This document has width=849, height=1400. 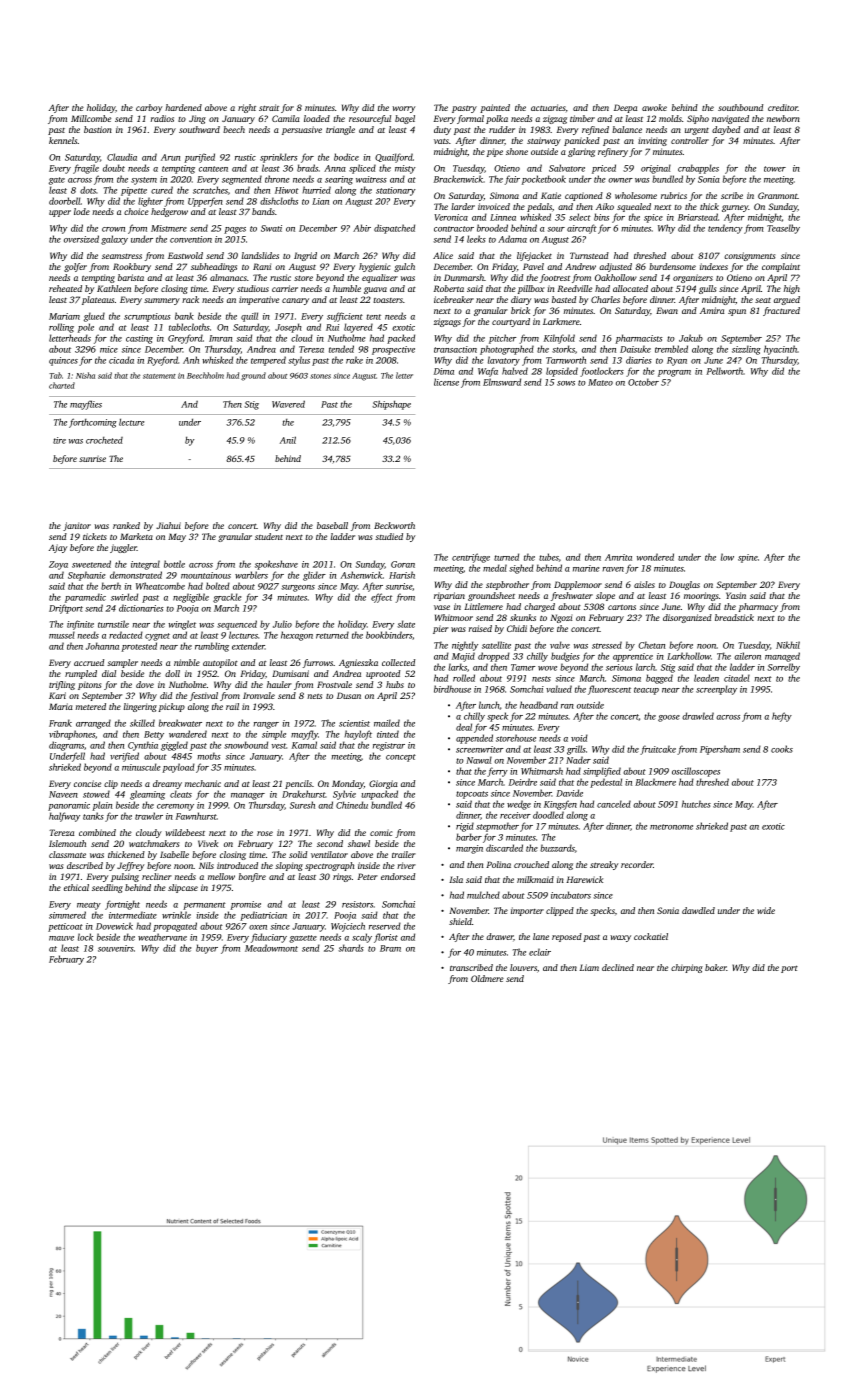 I want to click on souvenirs, so click(x=116, y=948).
